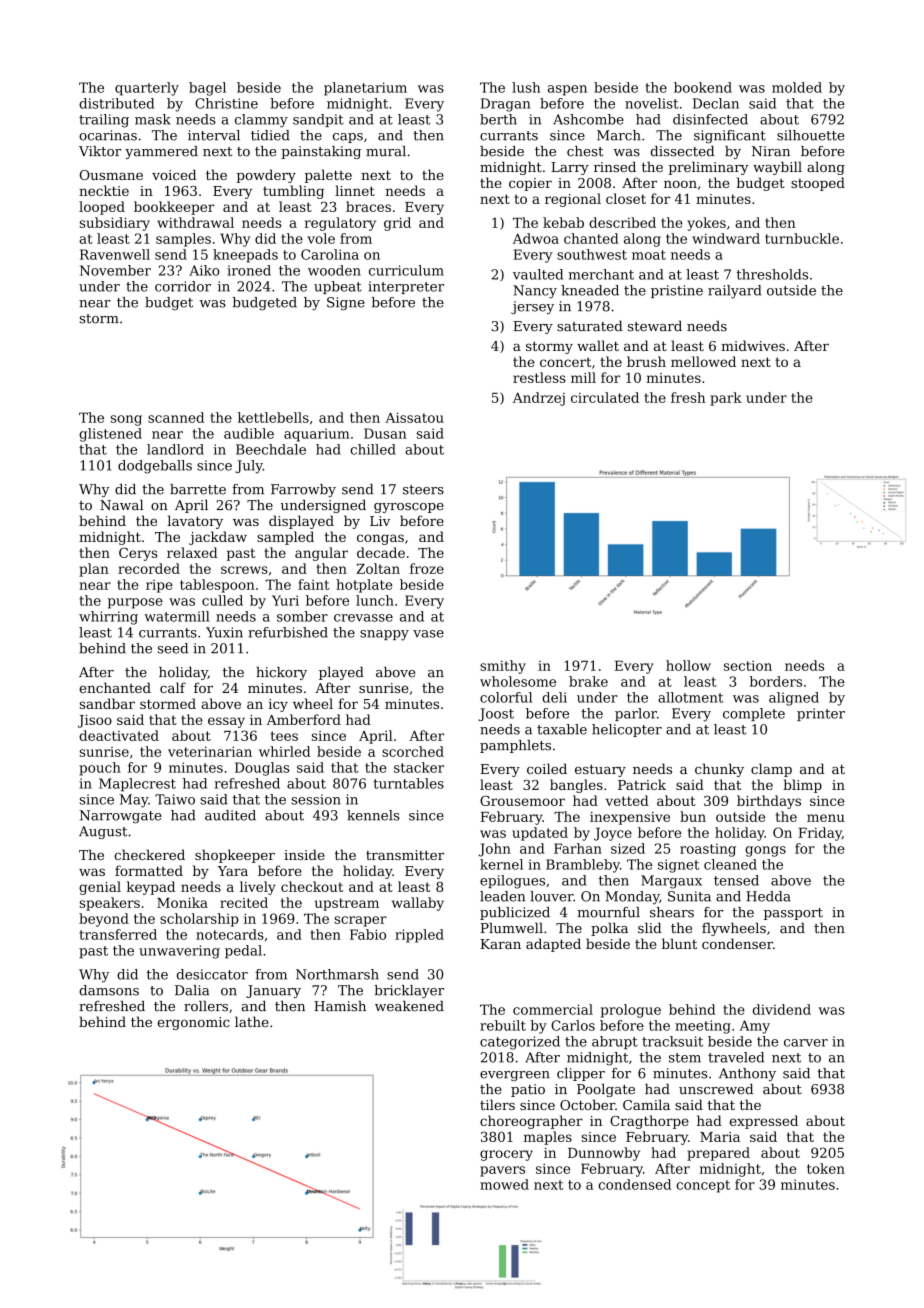 This screenshot has width=924, height=1308. Describe the element at coordinates (797, 87) in the screenshot. I see `molded` at that location.
